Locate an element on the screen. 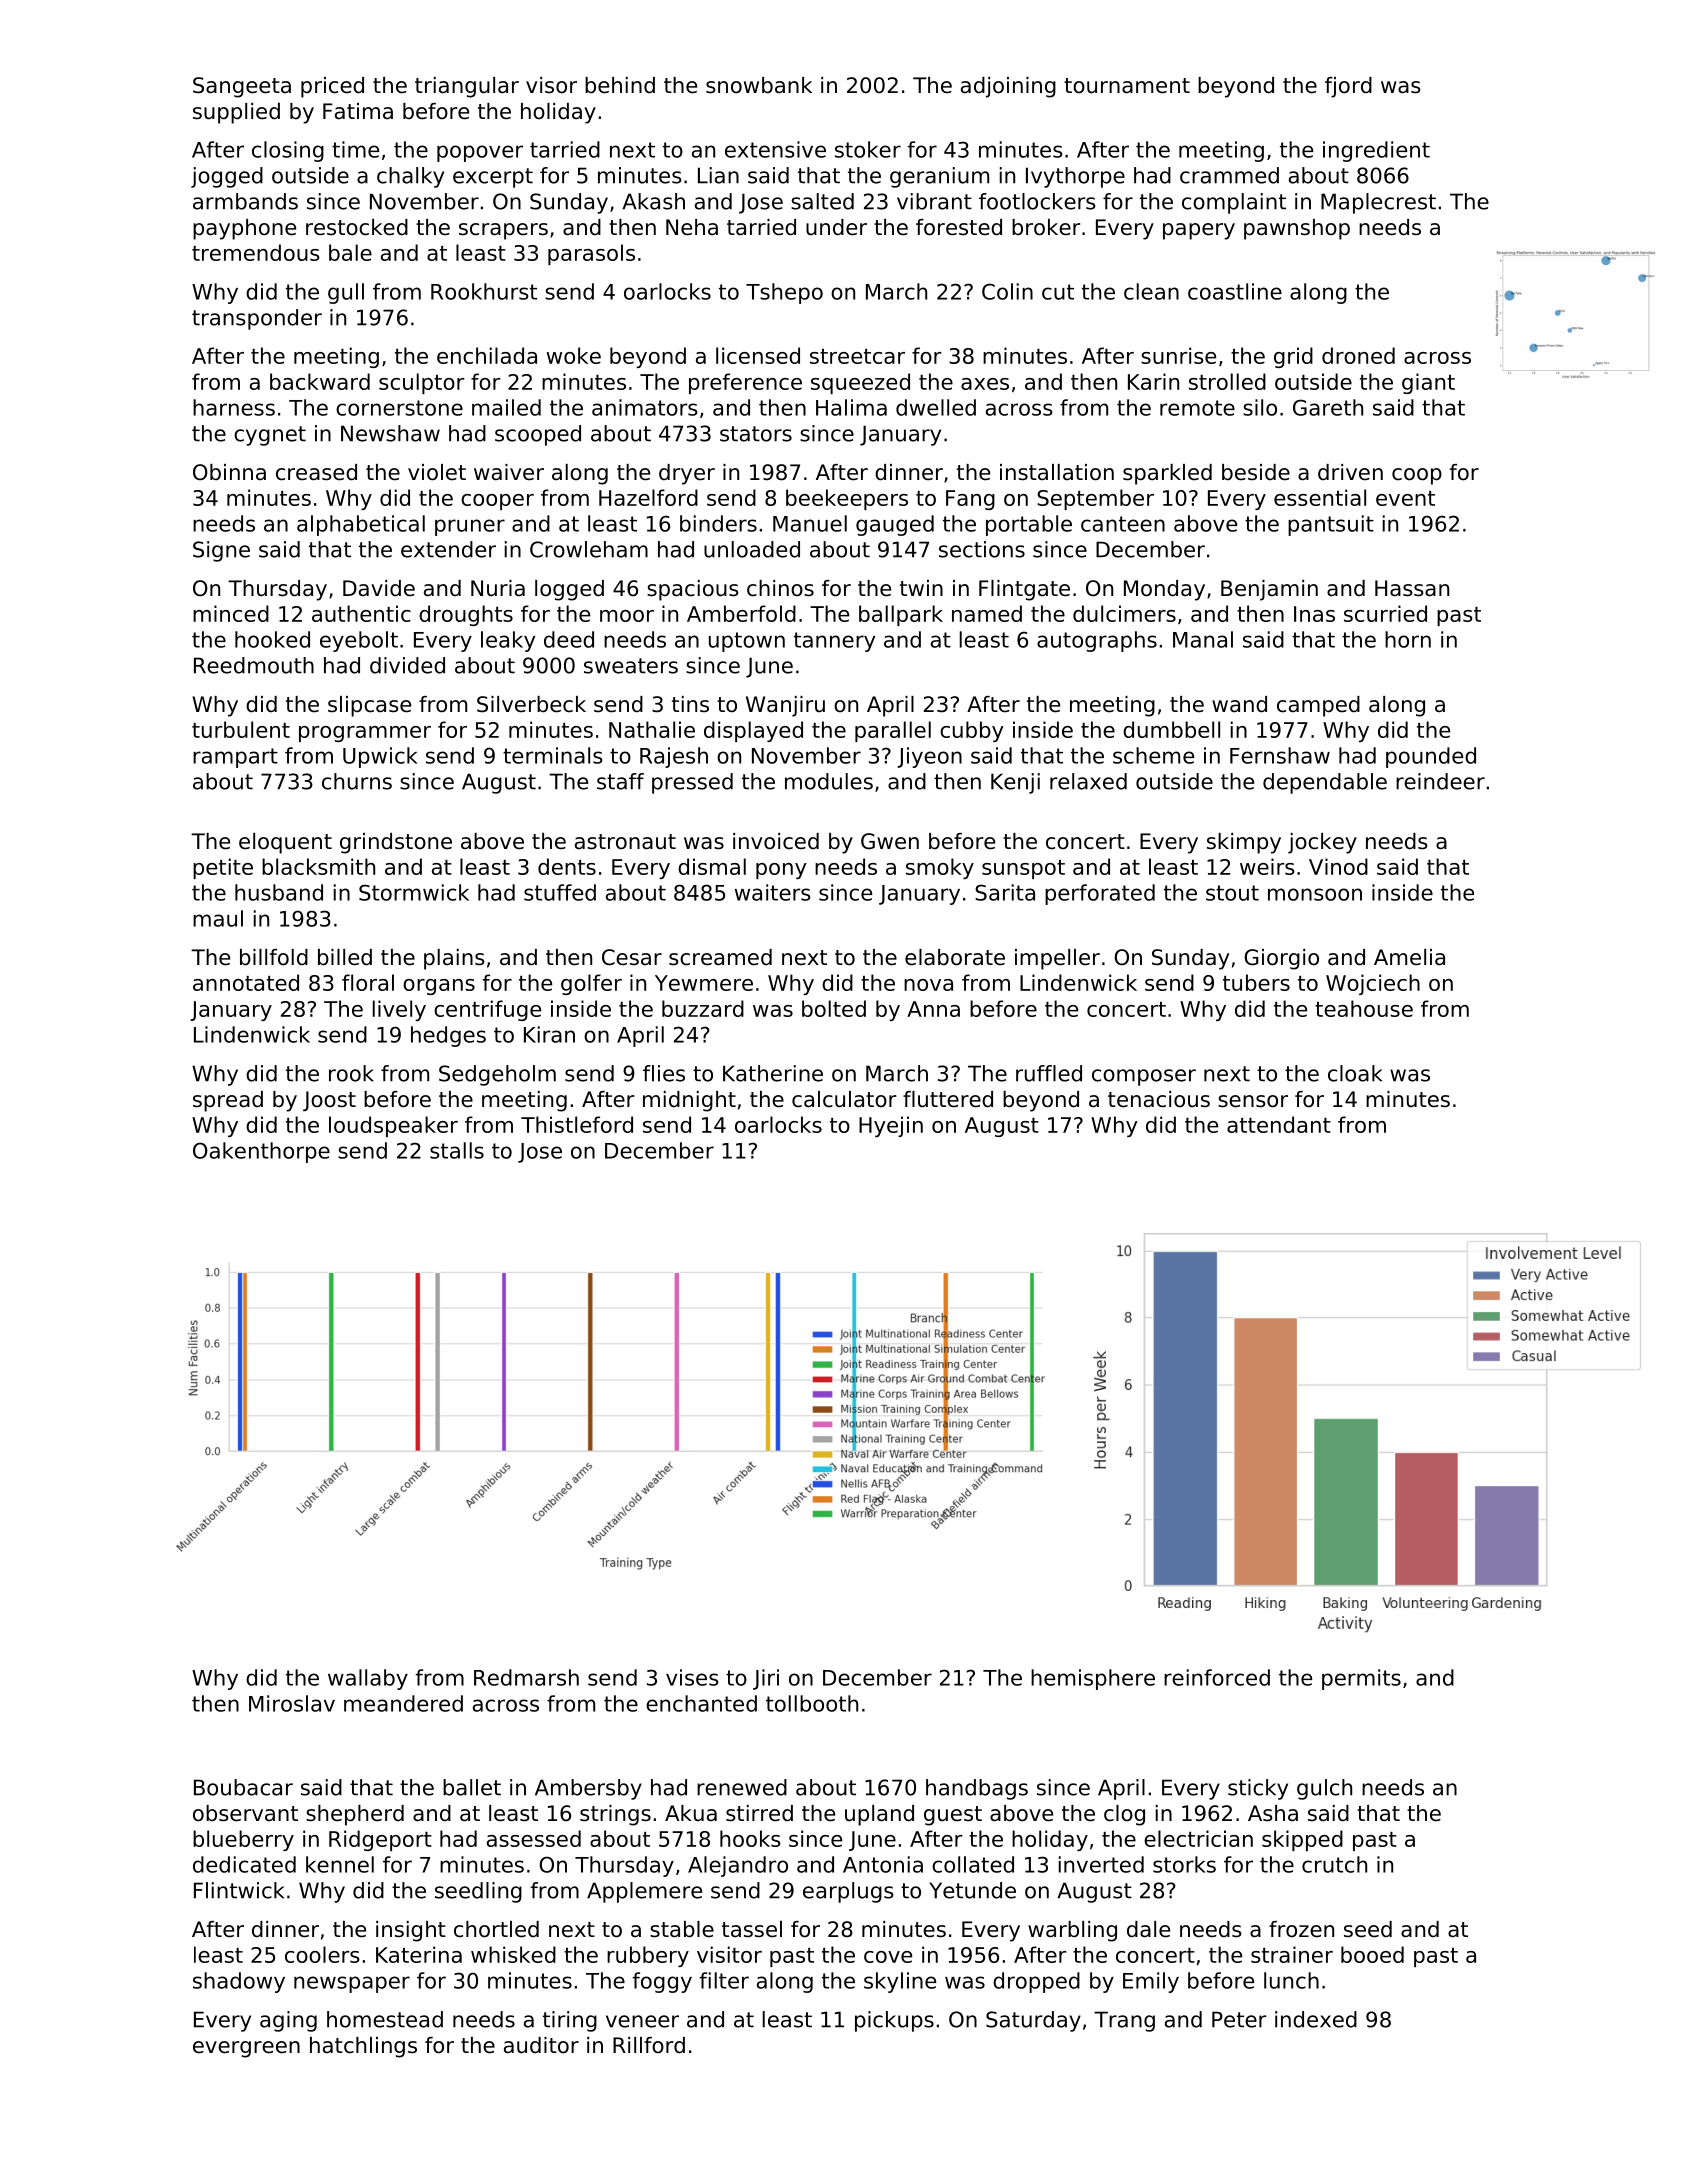 The width and height of the screenshot is (1683, 2178). Boubacar is located at coordinates (243, 1787).
